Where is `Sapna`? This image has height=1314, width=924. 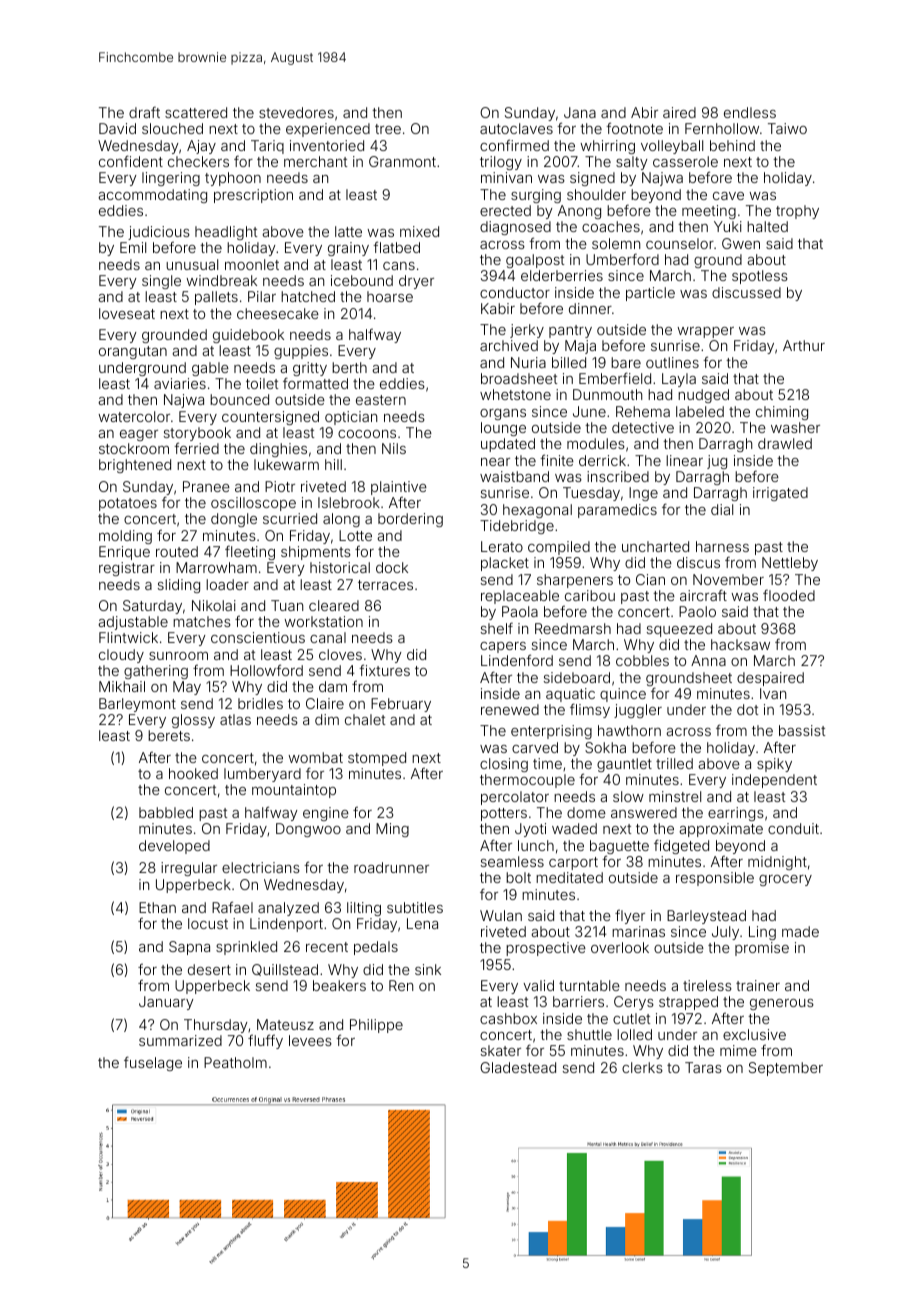
Sapna is located at coordinates (189, 948).
